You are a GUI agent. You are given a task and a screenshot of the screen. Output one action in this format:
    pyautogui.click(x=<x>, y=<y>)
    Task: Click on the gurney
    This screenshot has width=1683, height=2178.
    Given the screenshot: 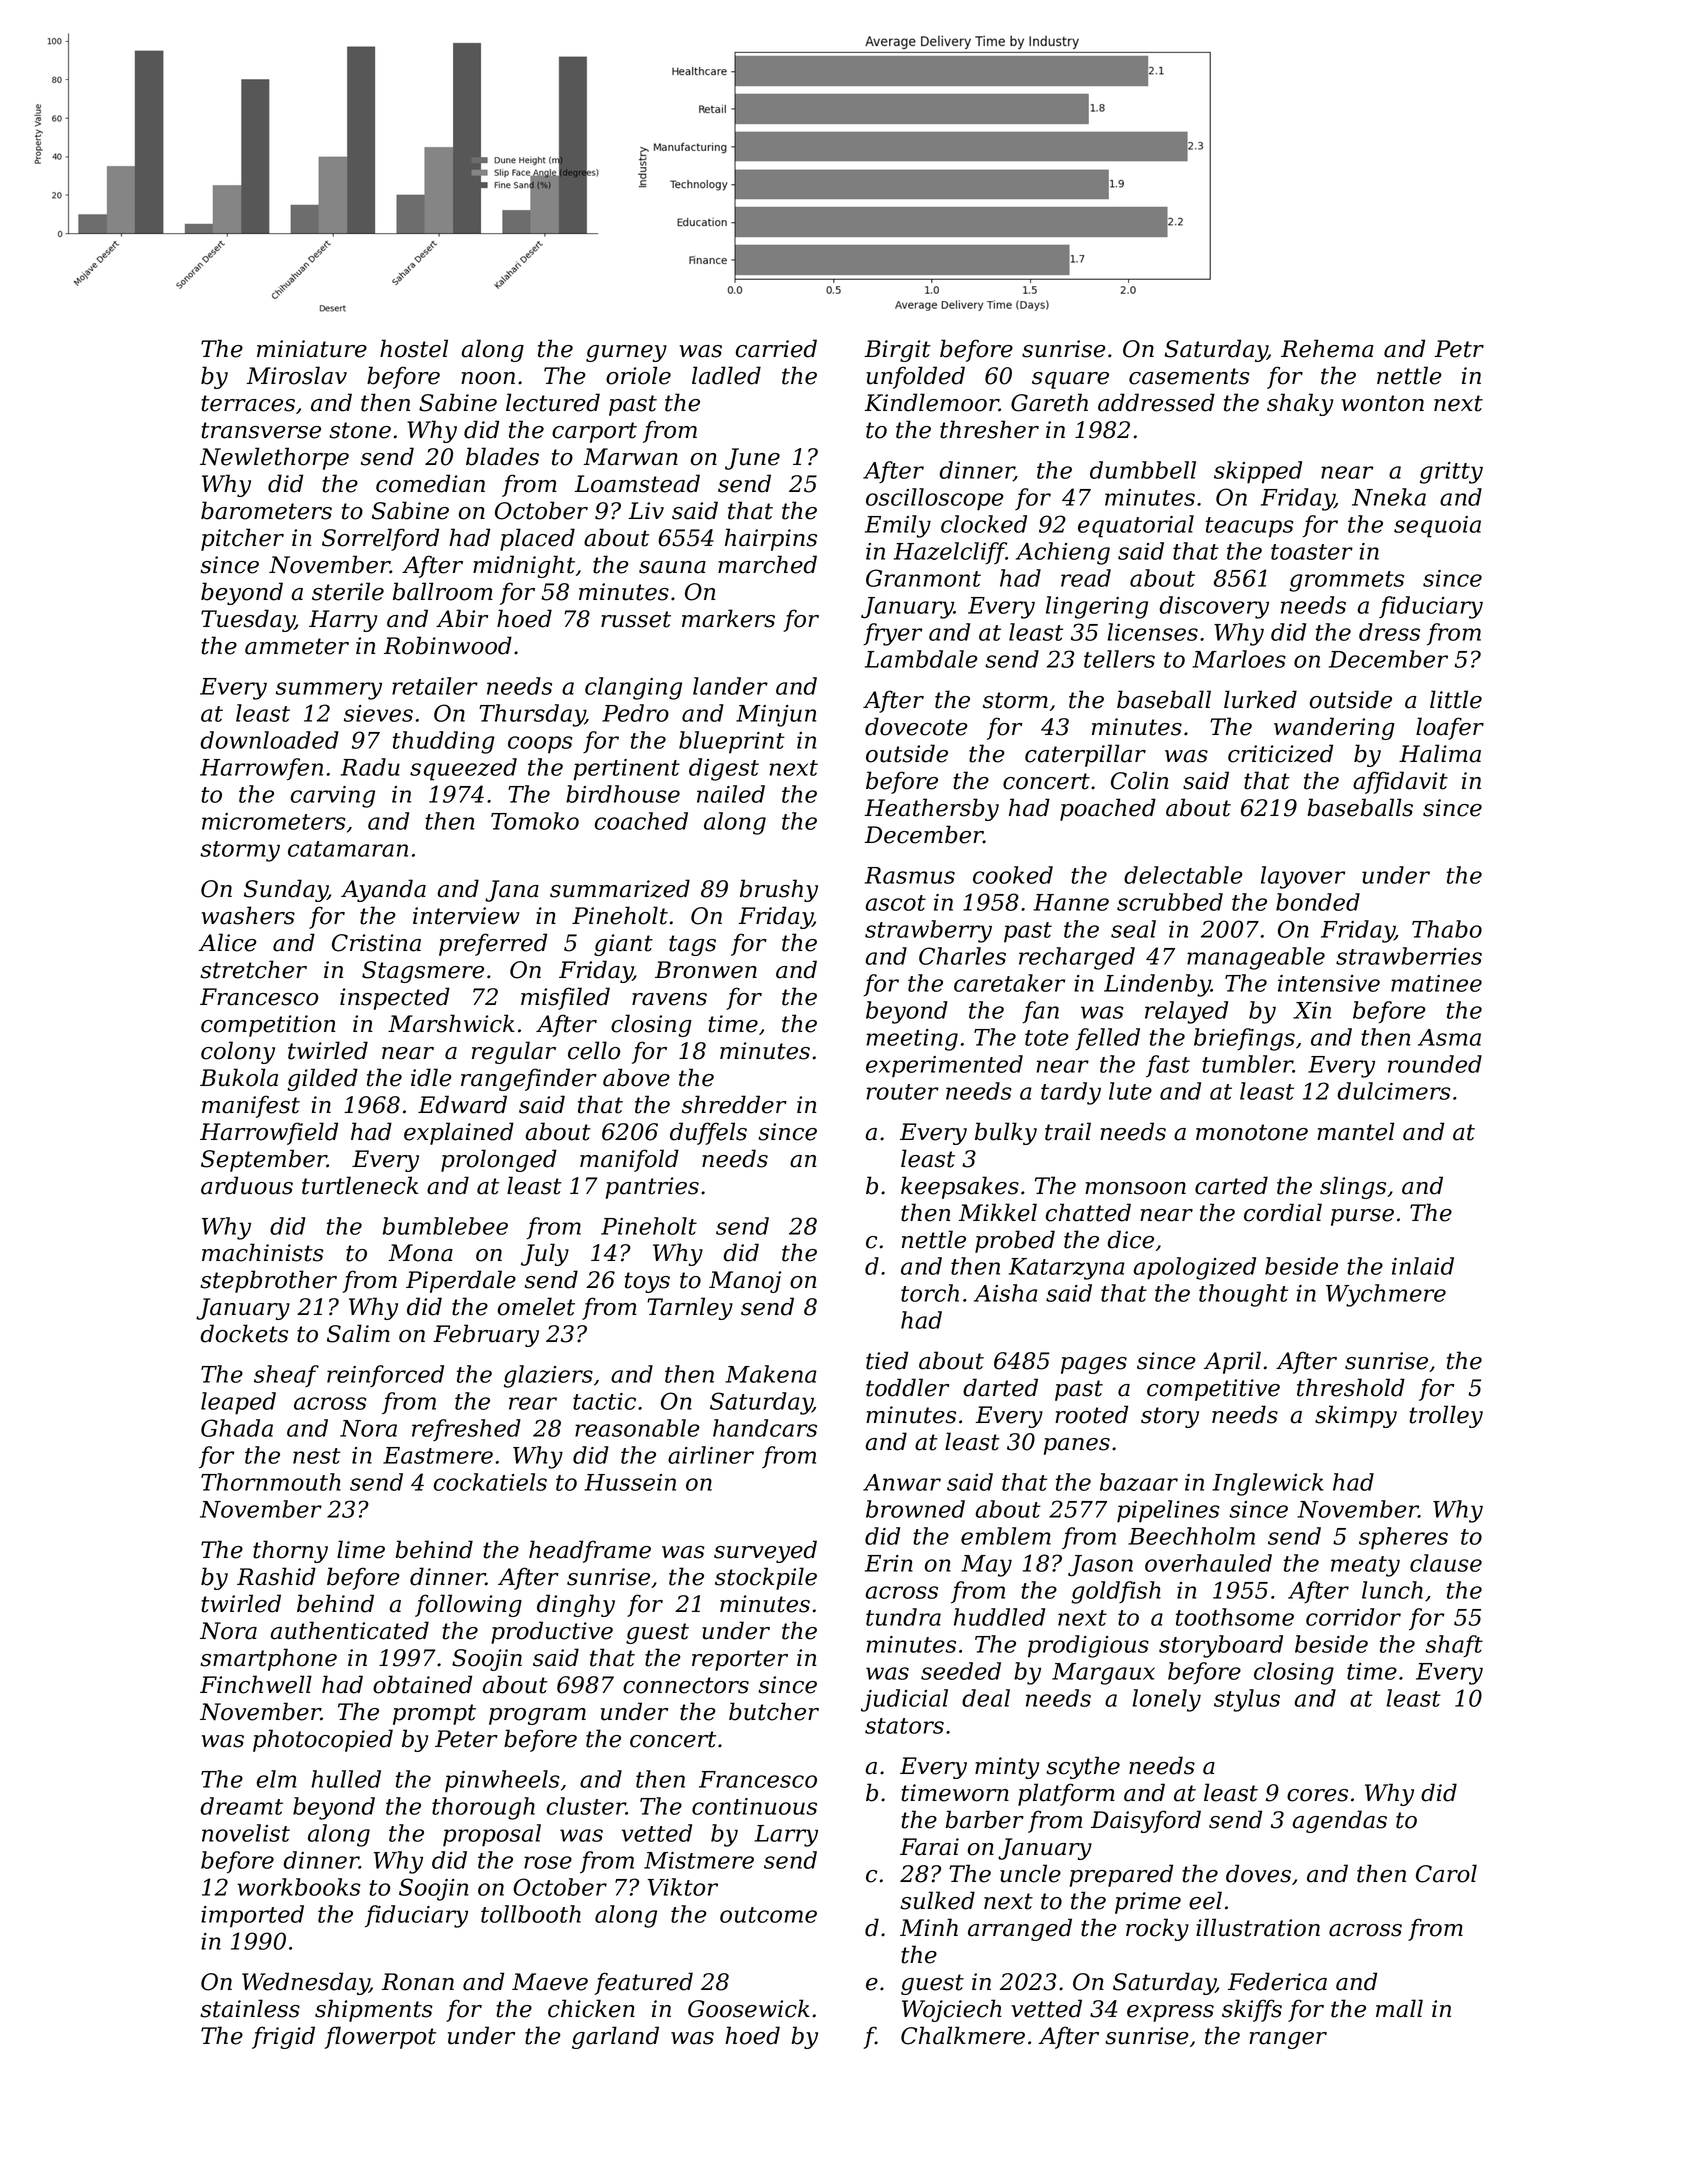 What is the action you would take?
    pyautogui.click(x=626, y=353)
